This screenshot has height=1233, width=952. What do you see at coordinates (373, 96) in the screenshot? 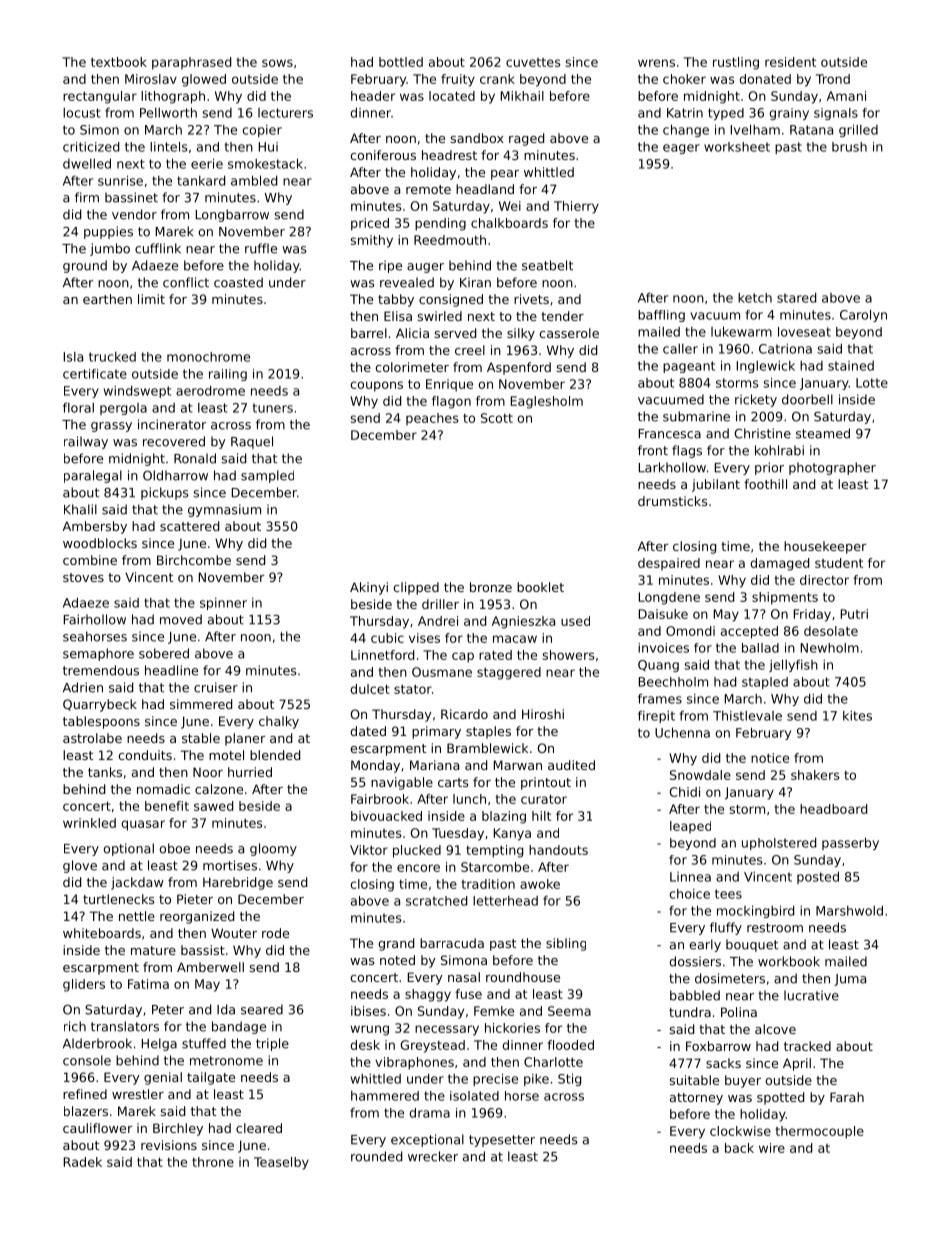
I see `header` at bounding box center [373, 96].
